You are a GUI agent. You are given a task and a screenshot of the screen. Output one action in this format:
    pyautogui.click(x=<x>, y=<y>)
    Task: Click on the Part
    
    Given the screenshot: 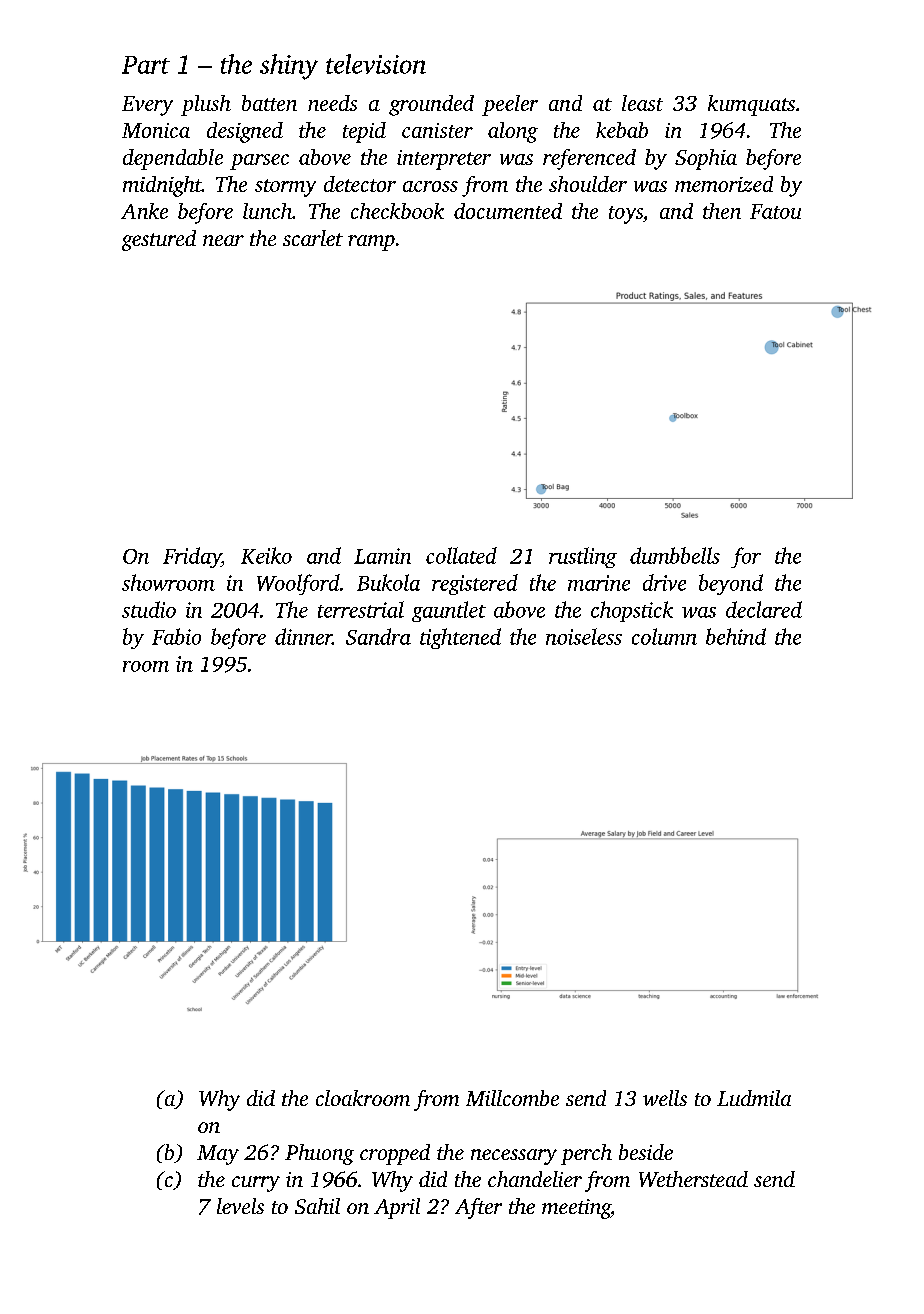 What is the action you would take?
    pyautogui.click(x=146, y=65)
